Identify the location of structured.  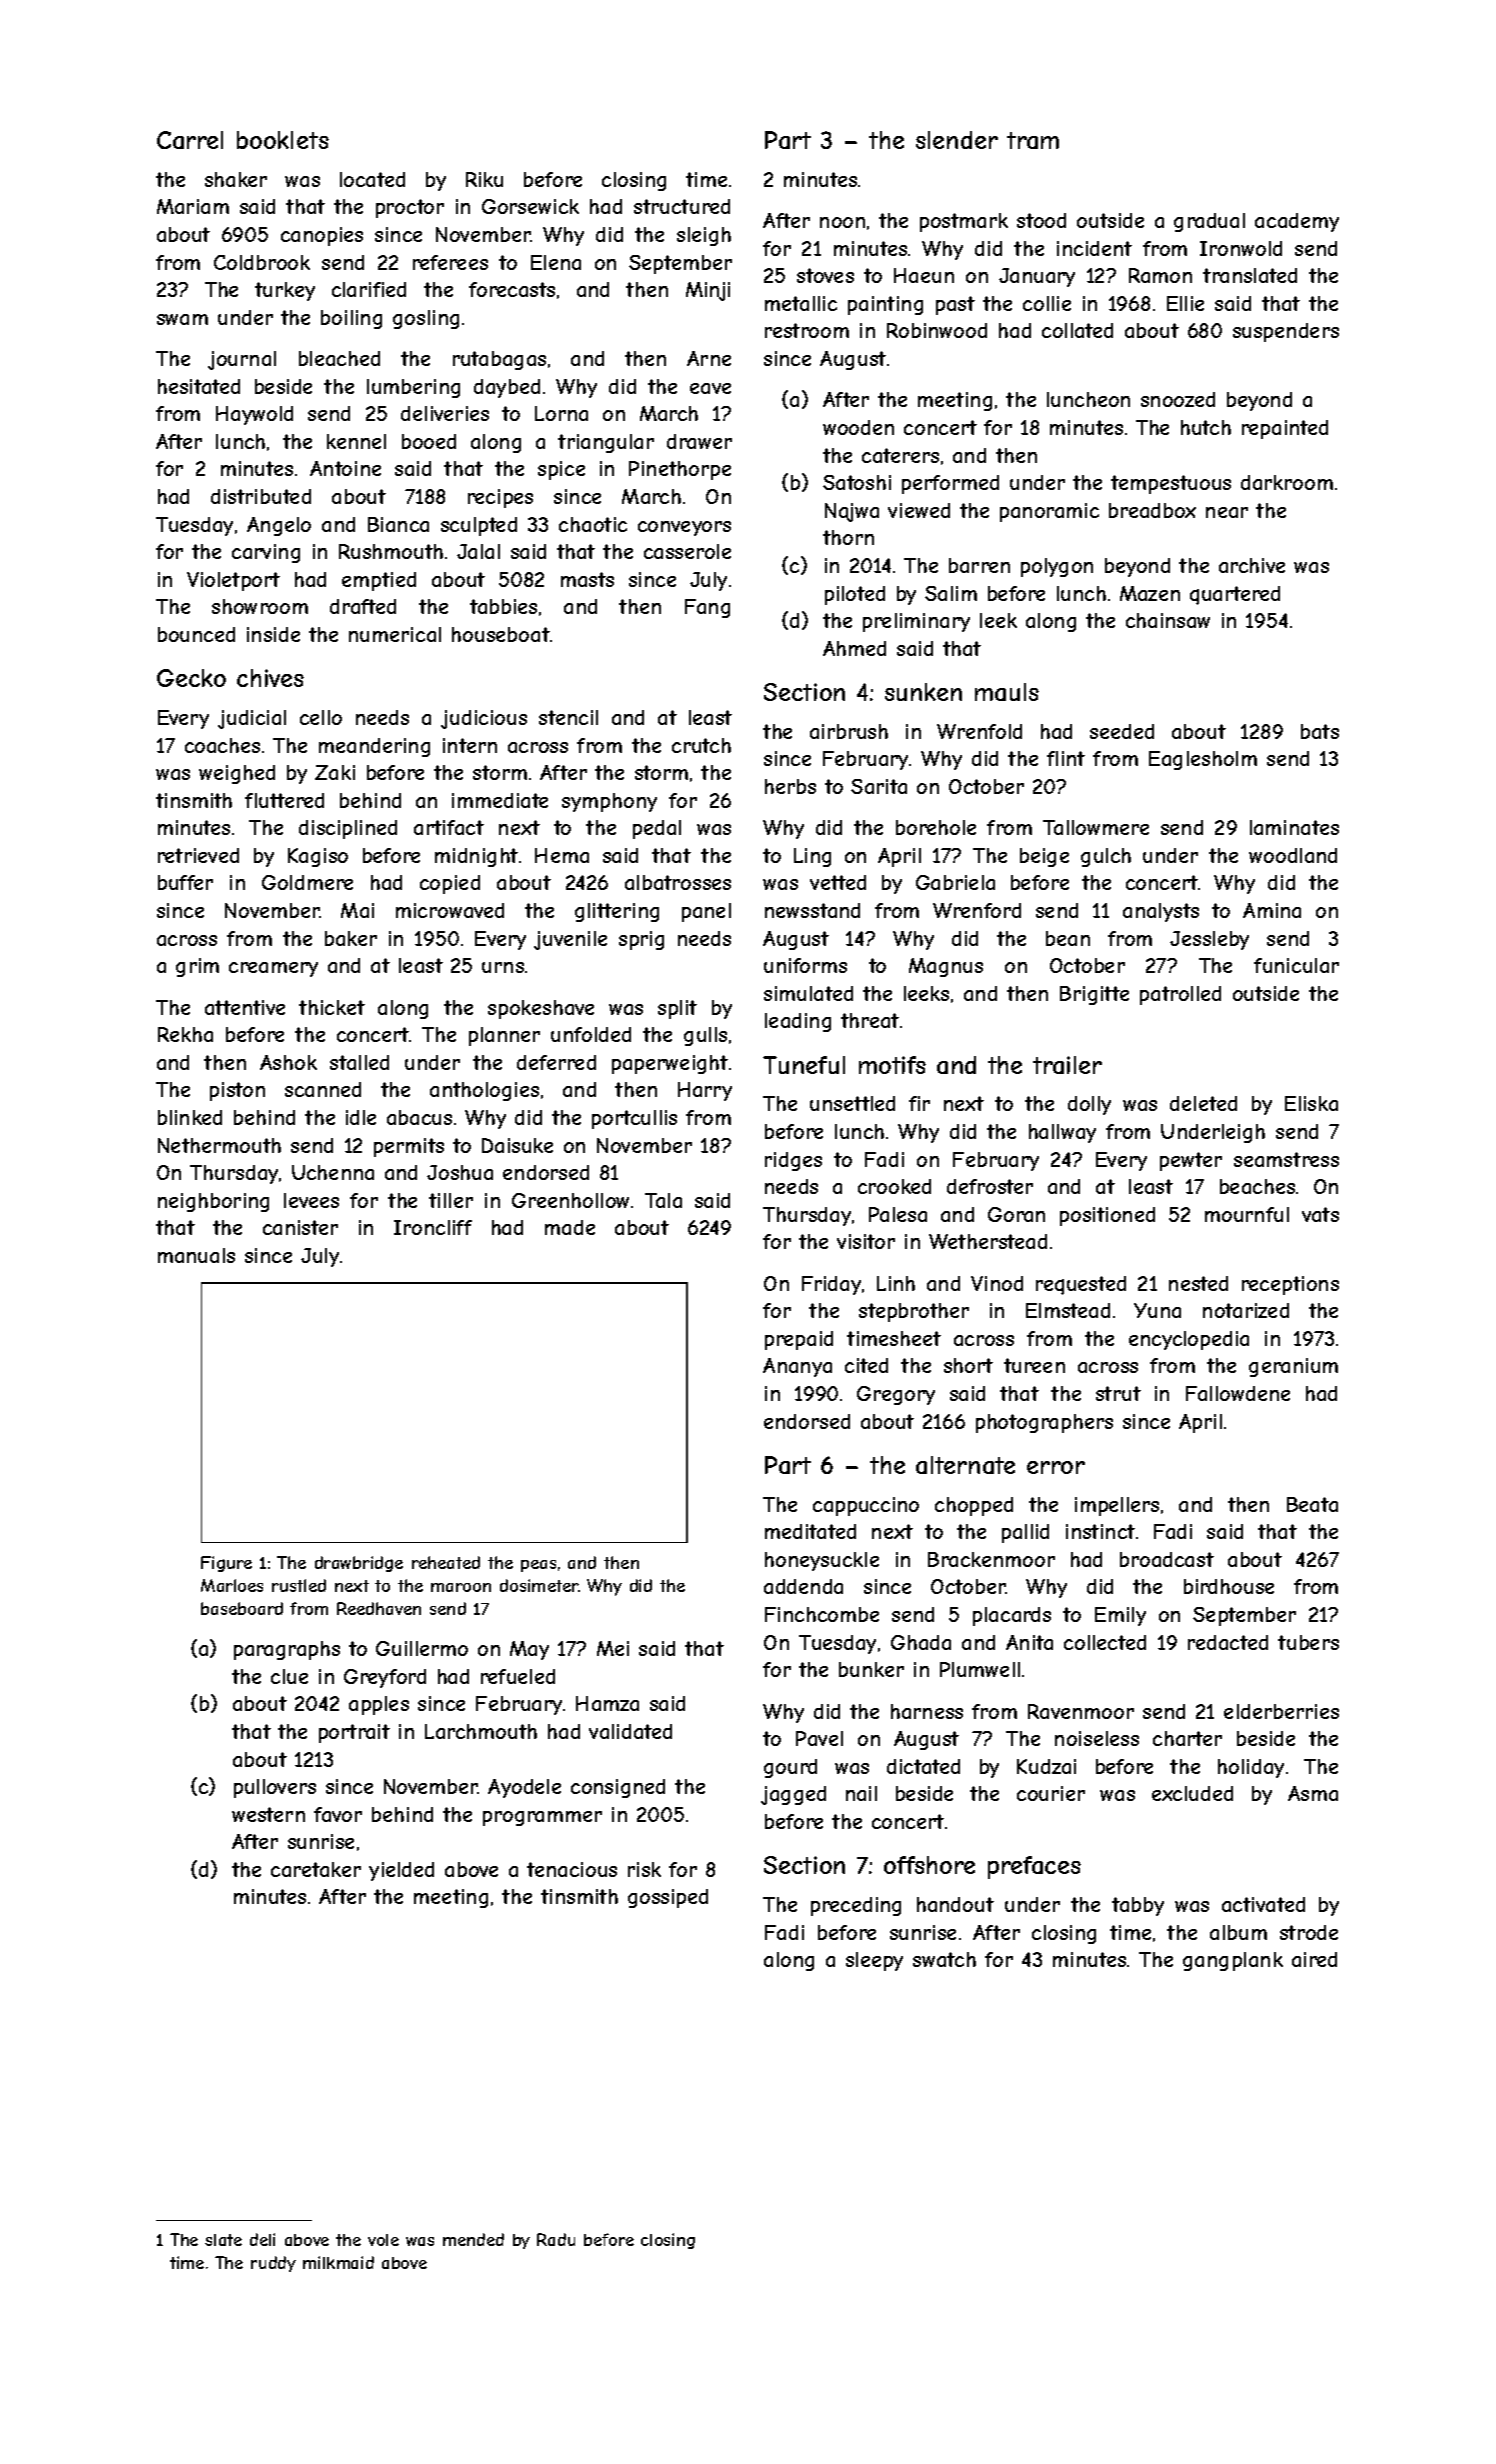
(682, 206).
